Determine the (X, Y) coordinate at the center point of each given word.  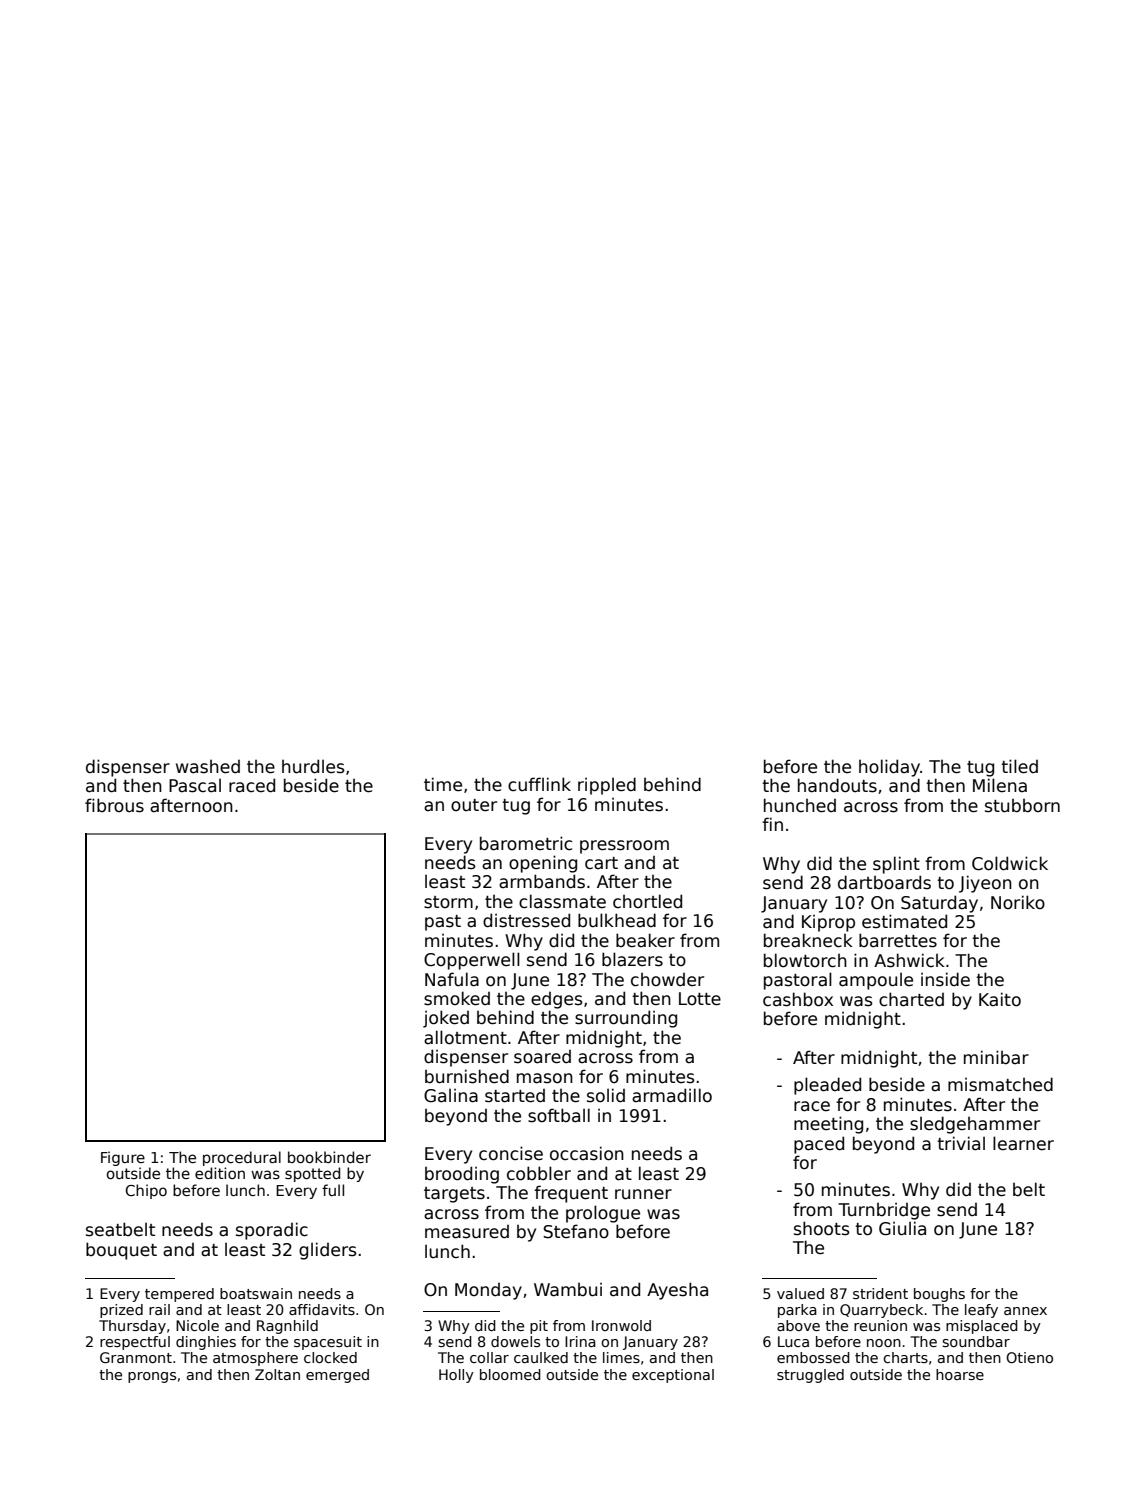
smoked (457, 998)
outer (474, 805)
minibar (996, 1057)
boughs (939, 1295)
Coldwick (1010, 863)
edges (557, 1000)
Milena (1000, 785)
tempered (179, 1295)
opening (543, 864)
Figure (123, 1158)
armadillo (672, 1095)
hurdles (313, 766)
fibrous (114, 805)
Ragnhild (287, 1327)
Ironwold (621, 1325)
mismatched (1000, 1084)
